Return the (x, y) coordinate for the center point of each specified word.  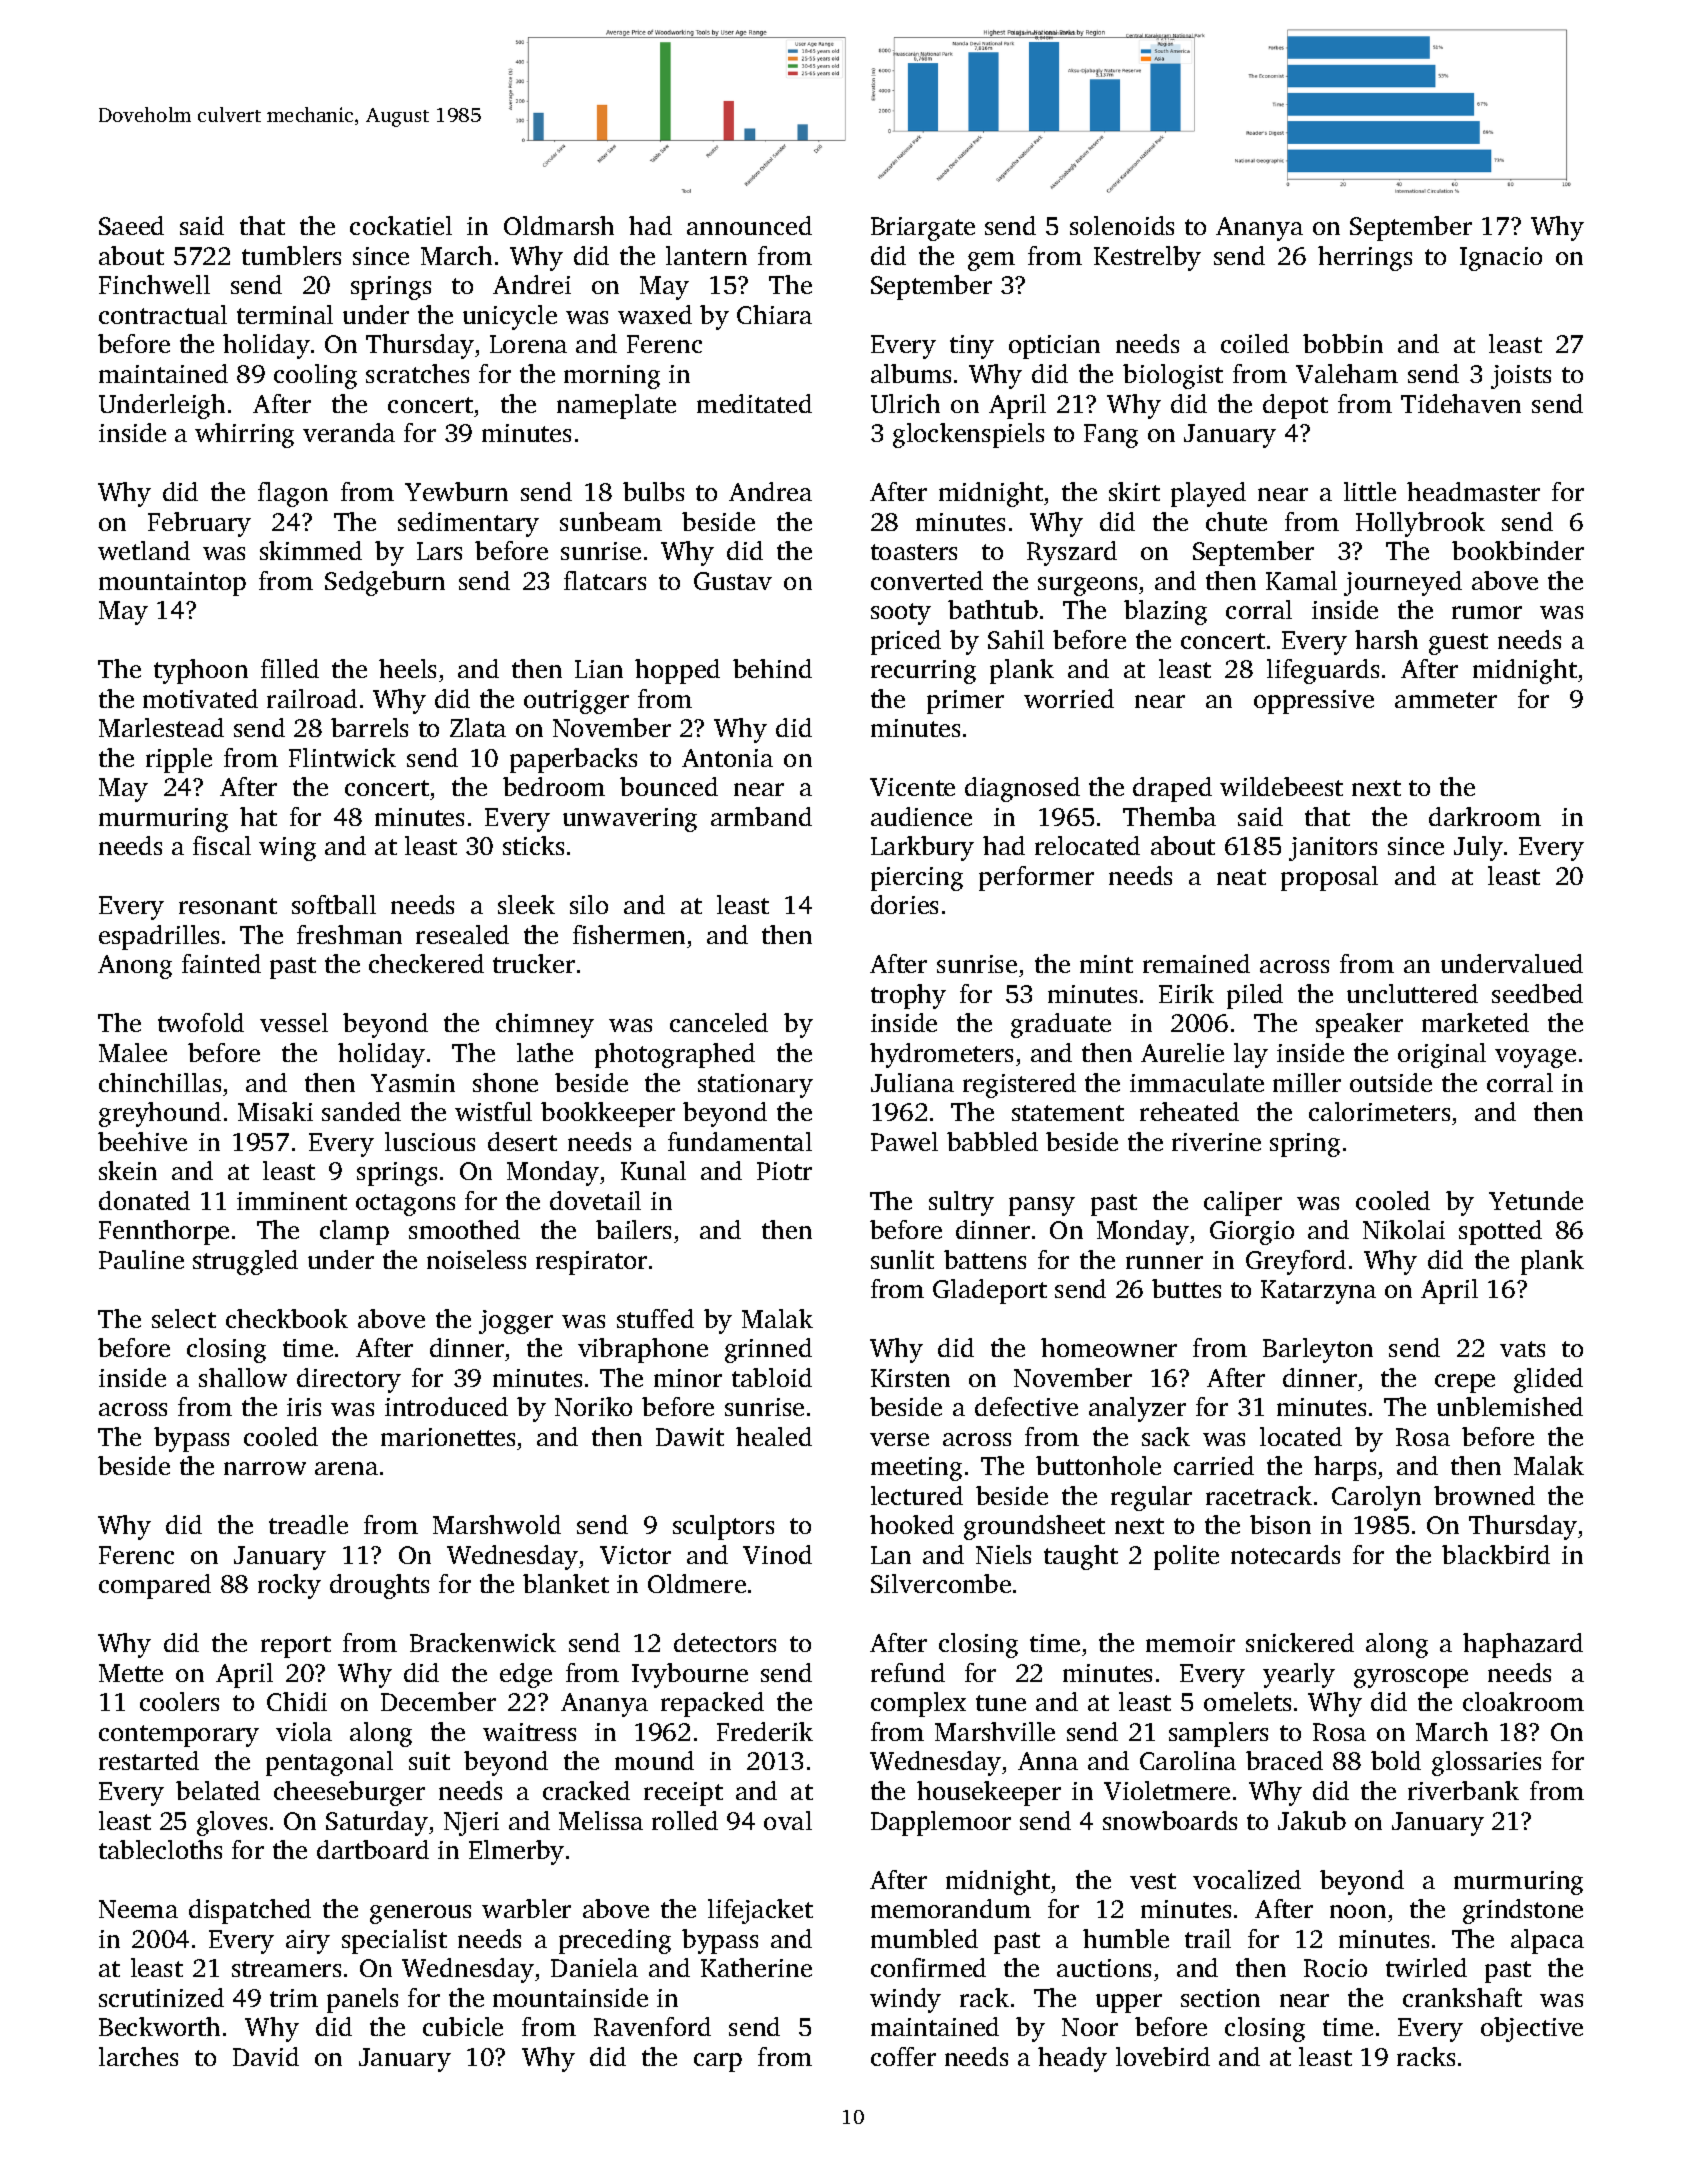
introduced (446, 1406)
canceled (719, 1022)
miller (1307, 1082)
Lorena (528, 344)
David (266, 2056)
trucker (534, 963)
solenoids (1122, 225)
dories (904, 904)
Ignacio (1501, 259)
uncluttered (1412, 993)
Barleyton (1318, 1350)
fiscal (222, 845)
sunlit (902, 1259)
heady (1072, 2059)
